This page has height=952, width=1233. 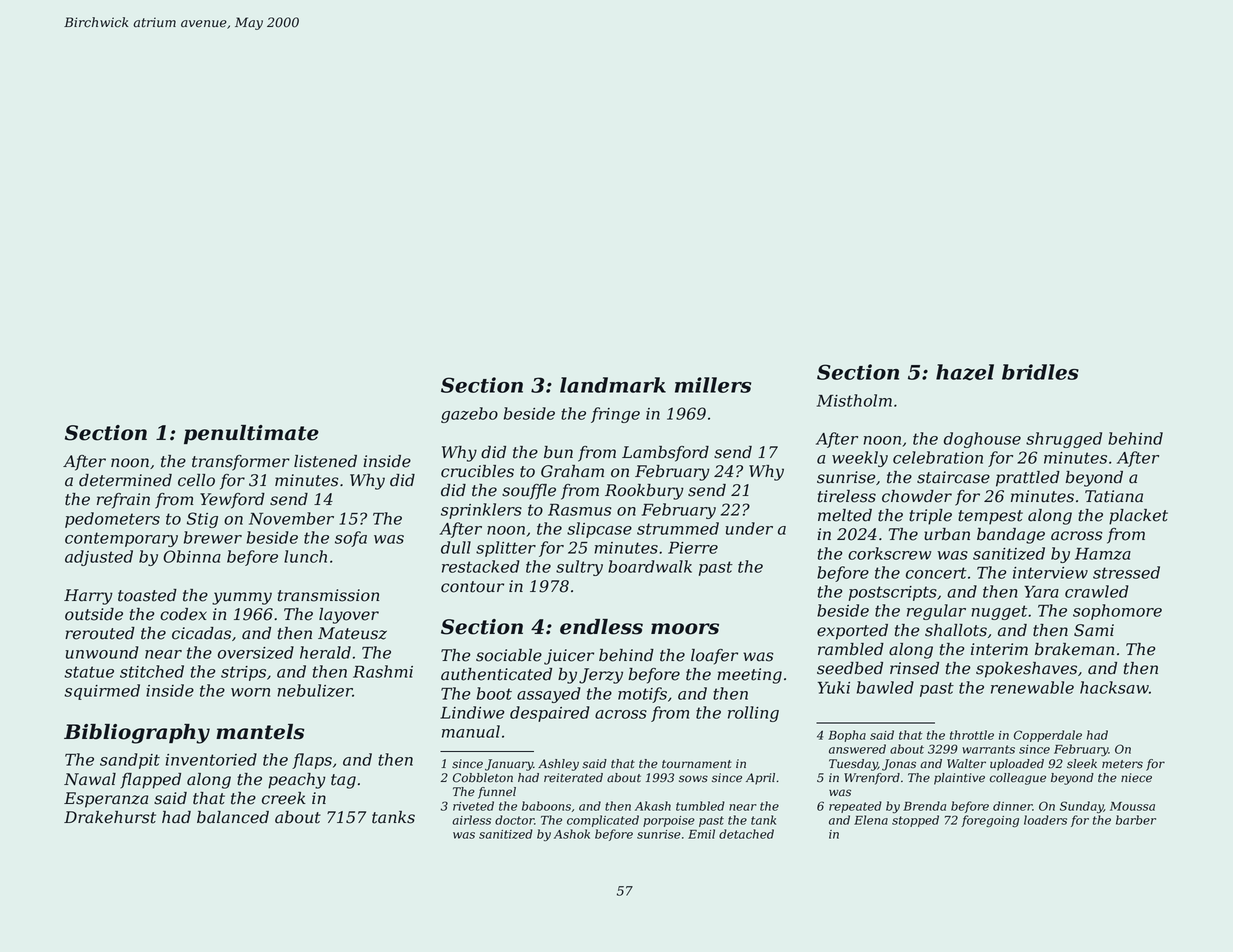 I want to click on millers, so click(x=713, y=385).
